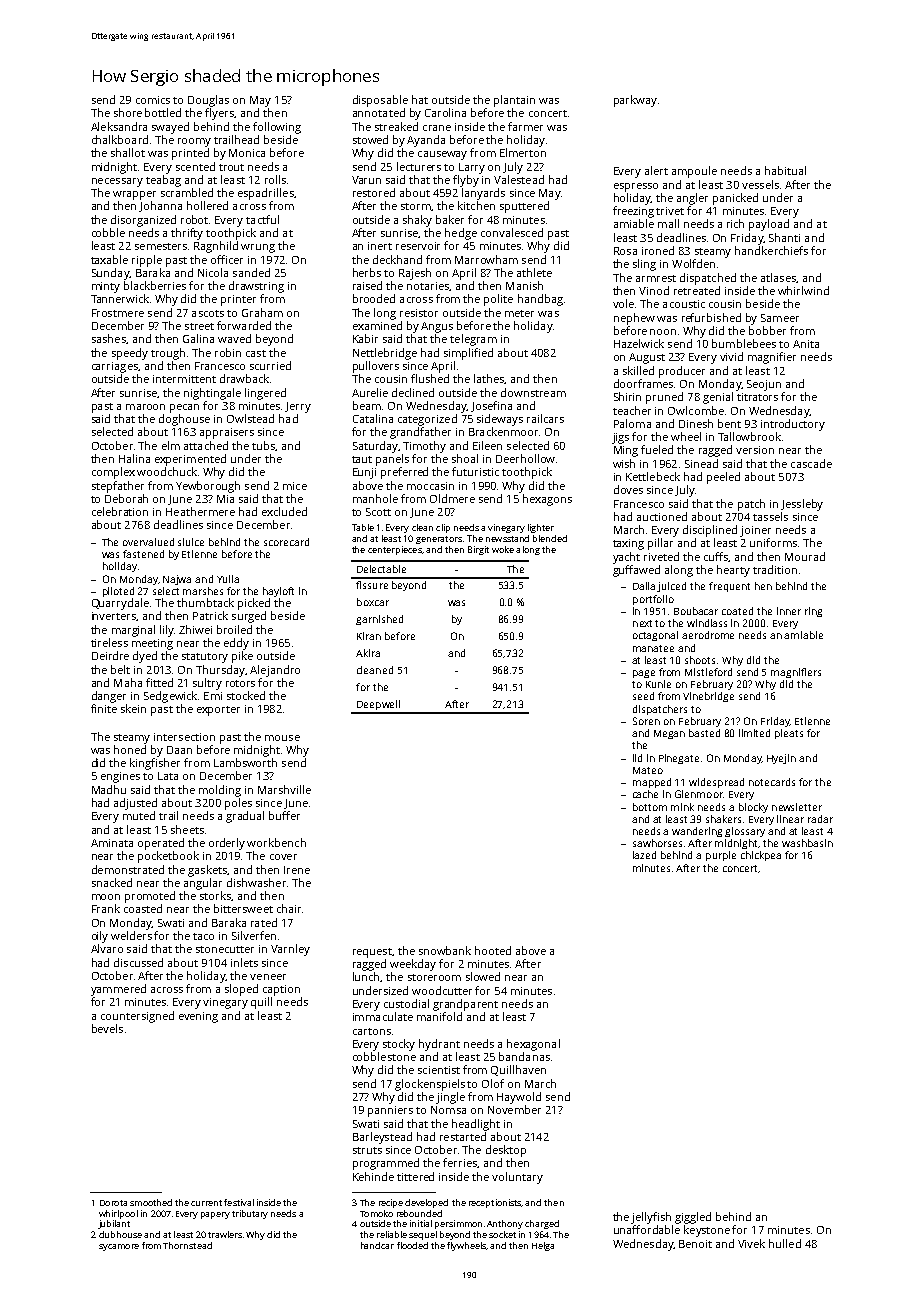  What do you see at coordinates (208, 487) in the screenshot?
I see `Yewborough` at bounding box center [208, 487].
